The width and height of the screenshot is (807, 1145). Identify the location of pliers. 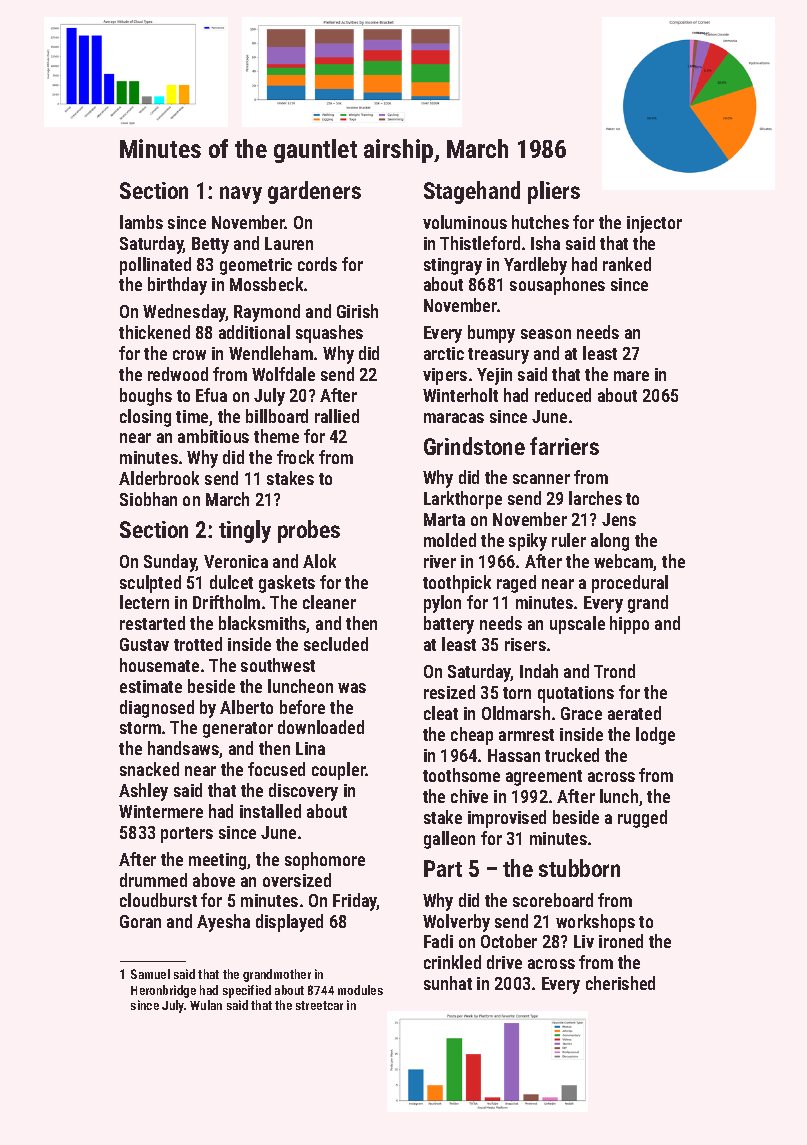
(554, 192).
